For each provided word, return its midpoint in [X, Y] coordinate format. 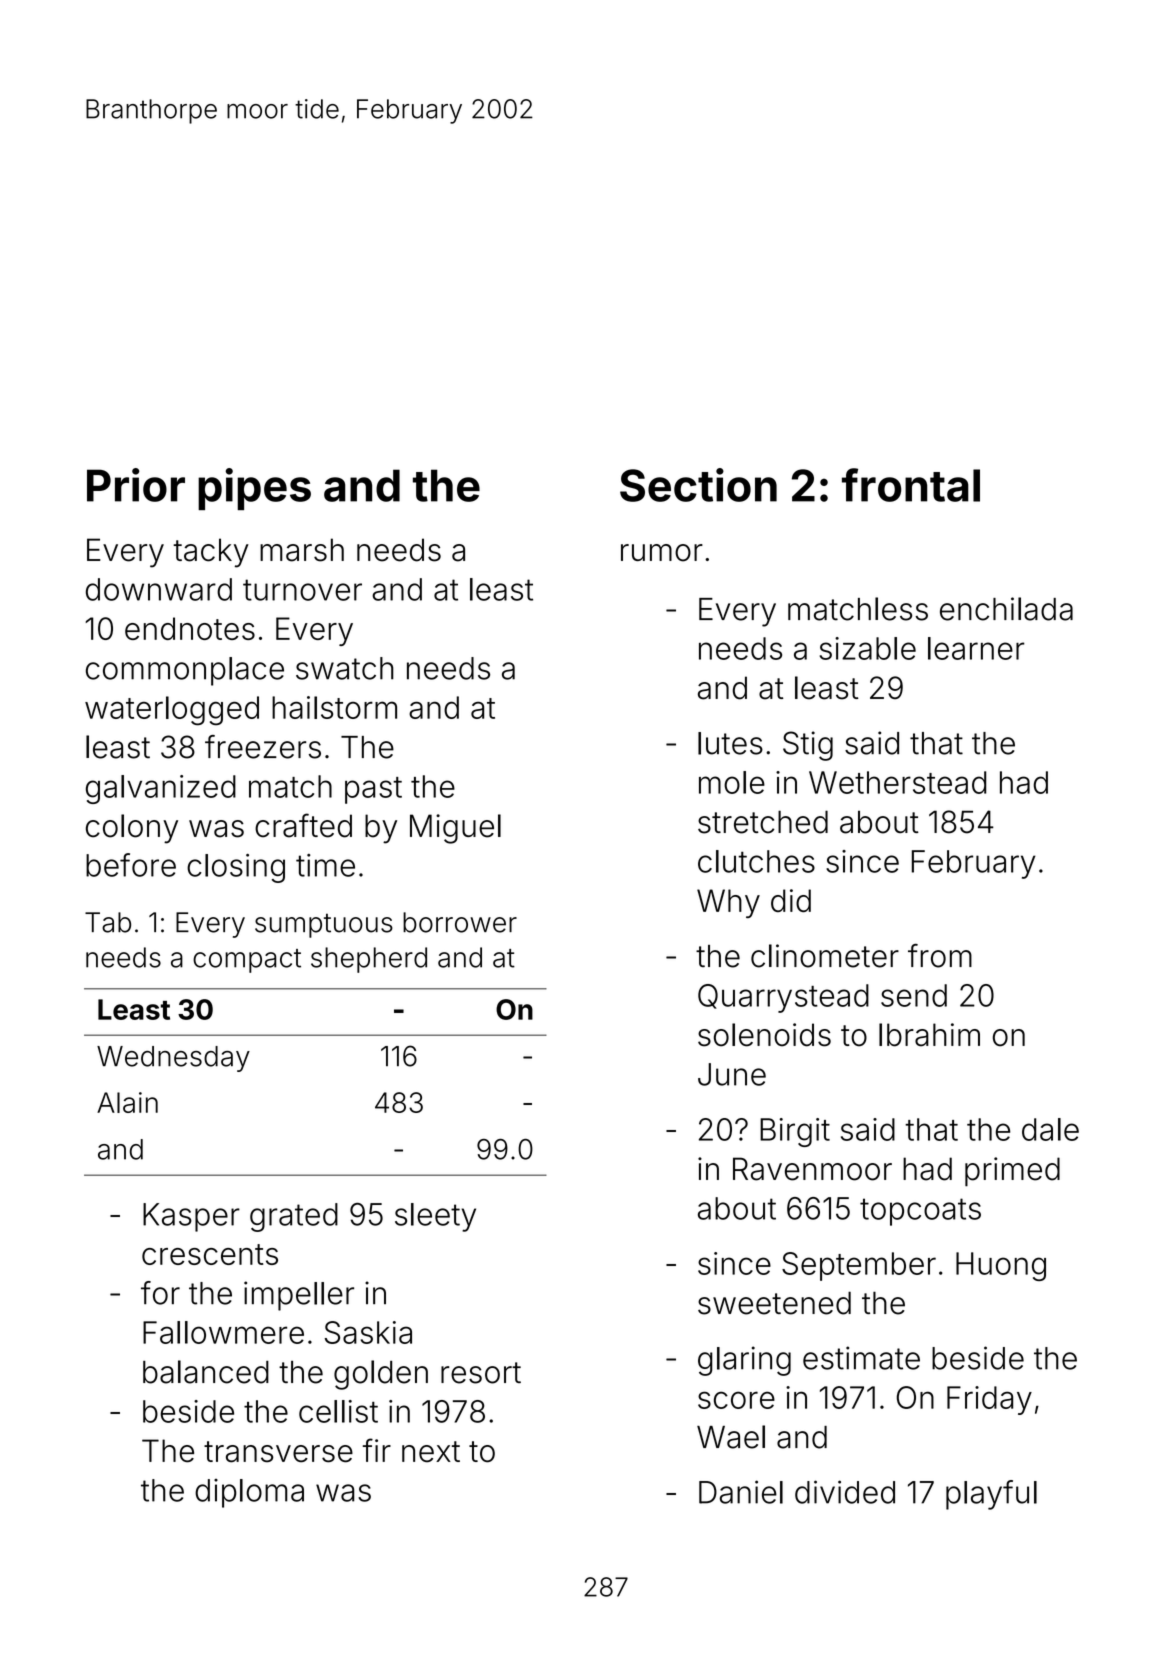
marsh [302, 550]
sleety [435, 1217]
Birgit [795, 1132]
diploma [249, 1493]
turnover [302, 590]
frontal [911, 485]
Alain [127, 1102]
